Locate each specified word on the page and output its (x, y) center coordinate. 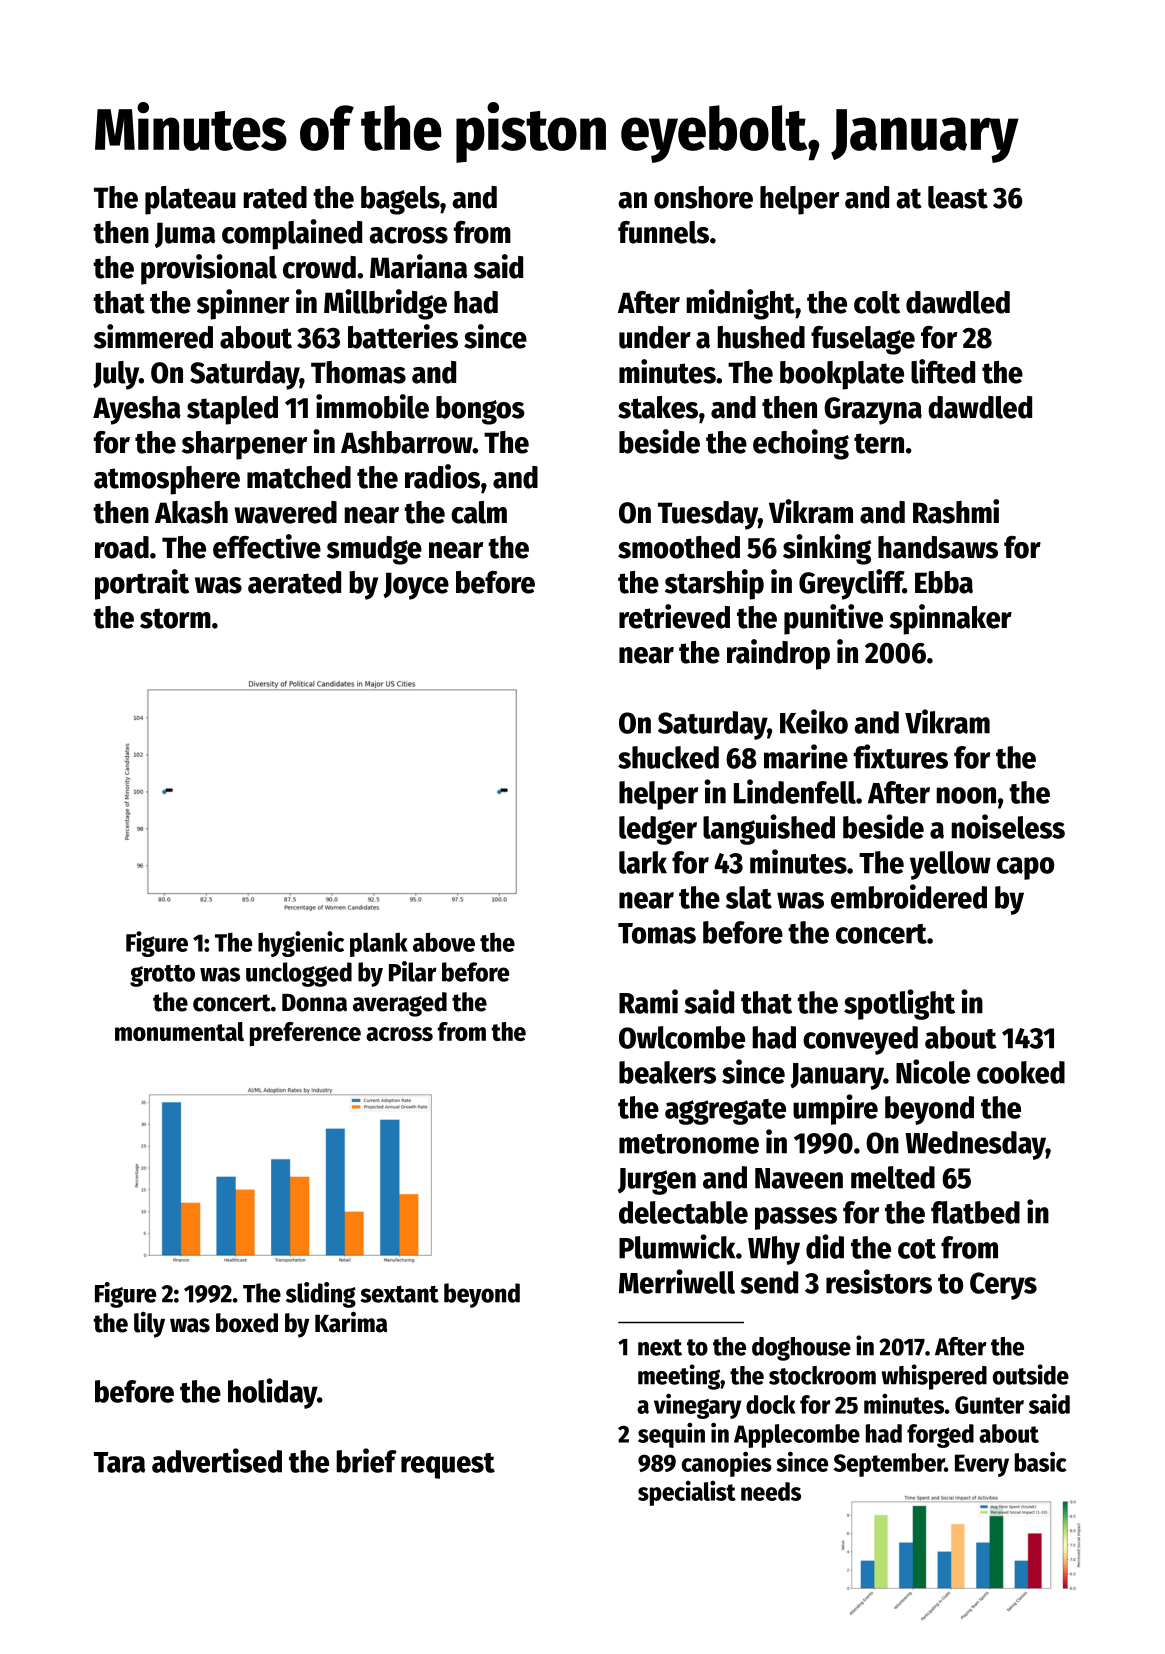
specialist (687, 1493)
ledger (658, 830)
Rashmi (956, 511)
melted (893, 1177)
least (958, 197)
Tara (119, 1462)
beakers (667, 1072)
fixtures (901, 756)
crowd (319, 267)
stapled (232, 410)
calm (479, 512)
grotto (162, 976)
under (655, 337)
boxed (247, 1323)
